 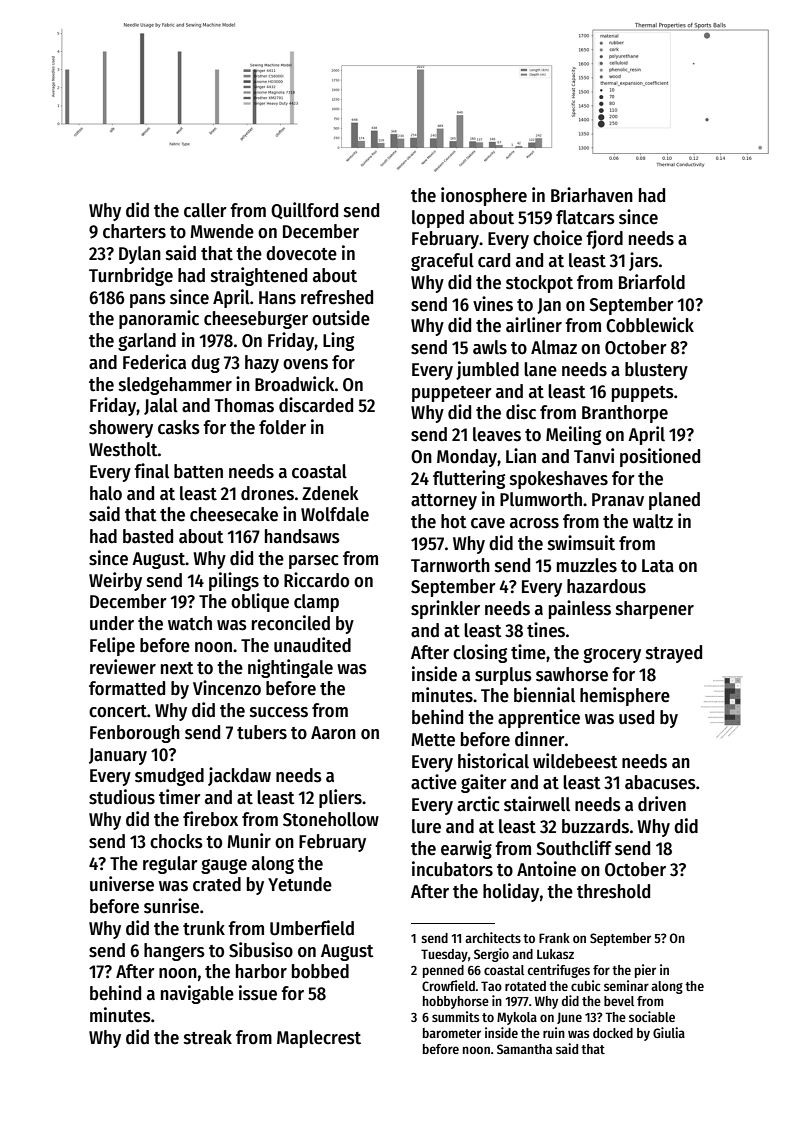 What do you see at coordinates (319, 1039) in the screenshot?
I see `Maplecrest` at bounding box center [319, 1039].
